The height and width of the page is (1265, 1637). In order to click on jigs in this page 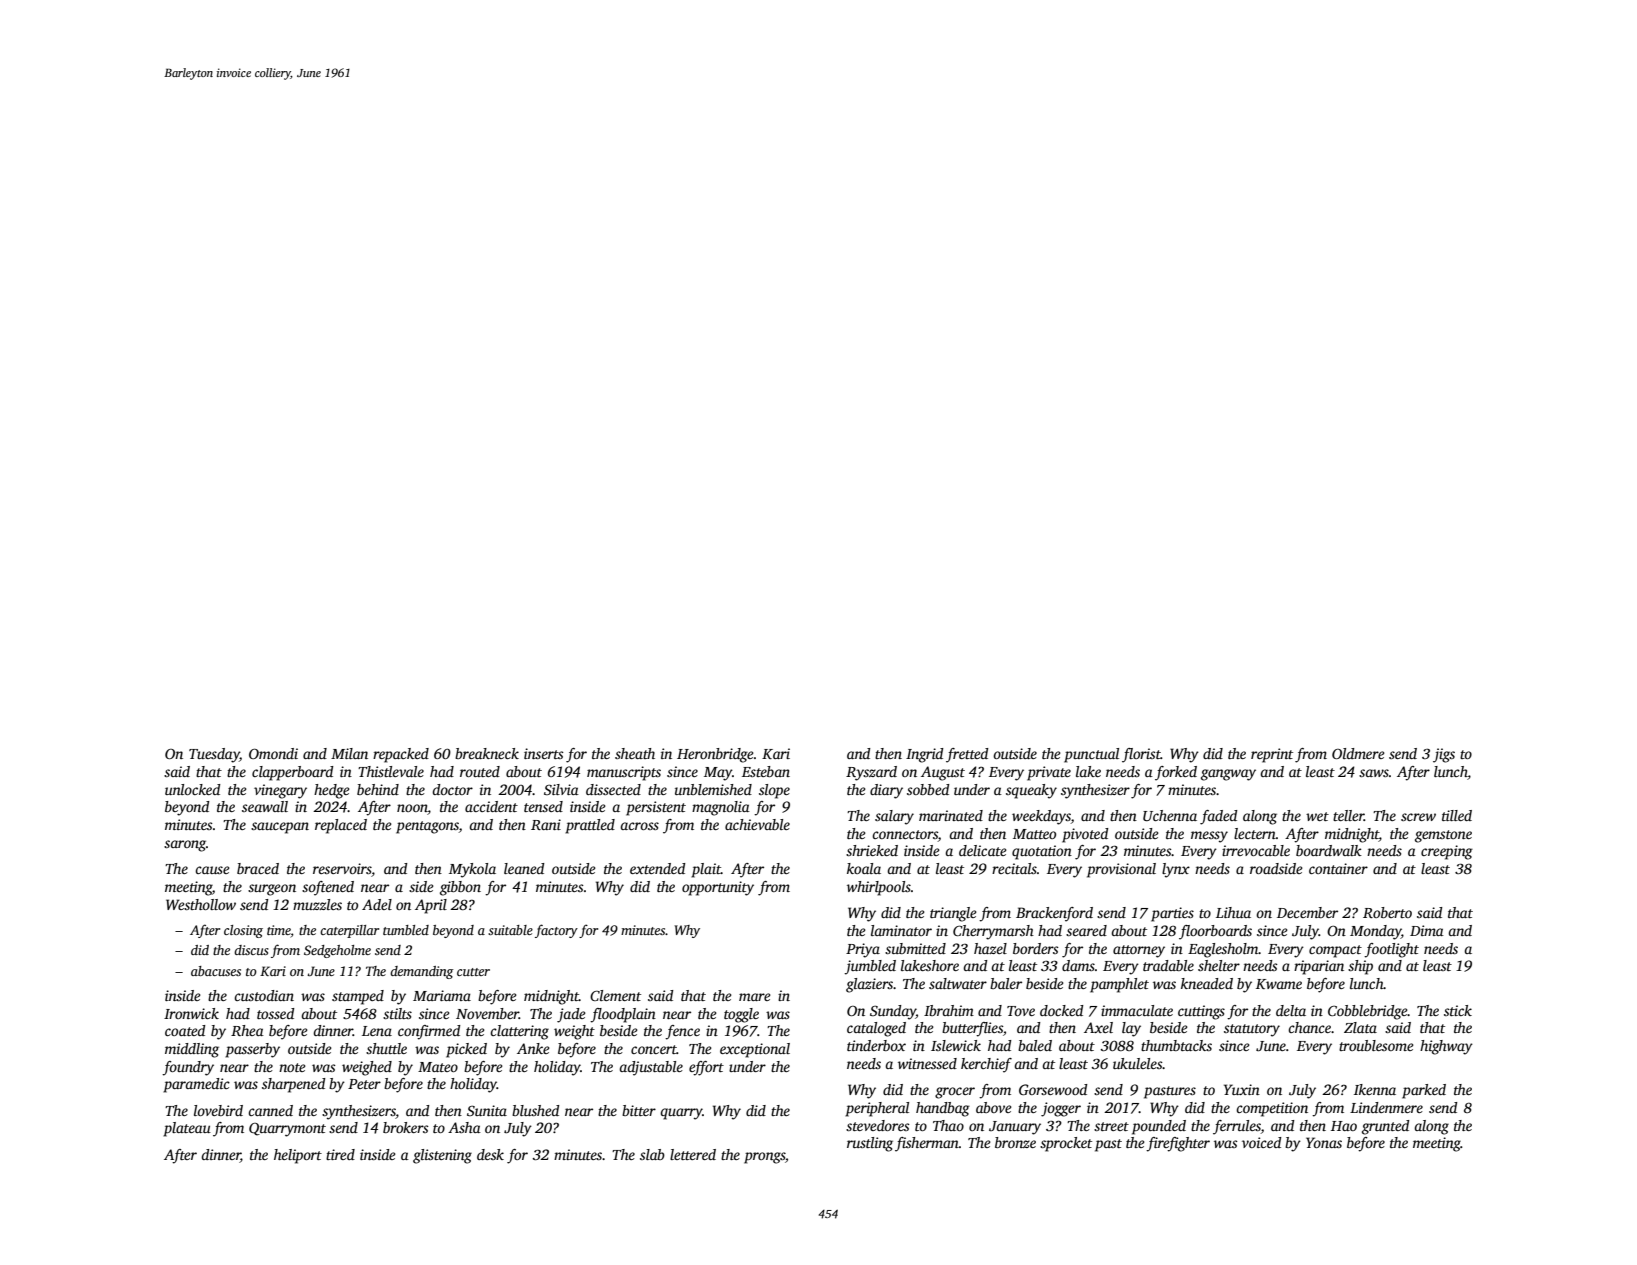, I will do `click(1444, 755)`.
